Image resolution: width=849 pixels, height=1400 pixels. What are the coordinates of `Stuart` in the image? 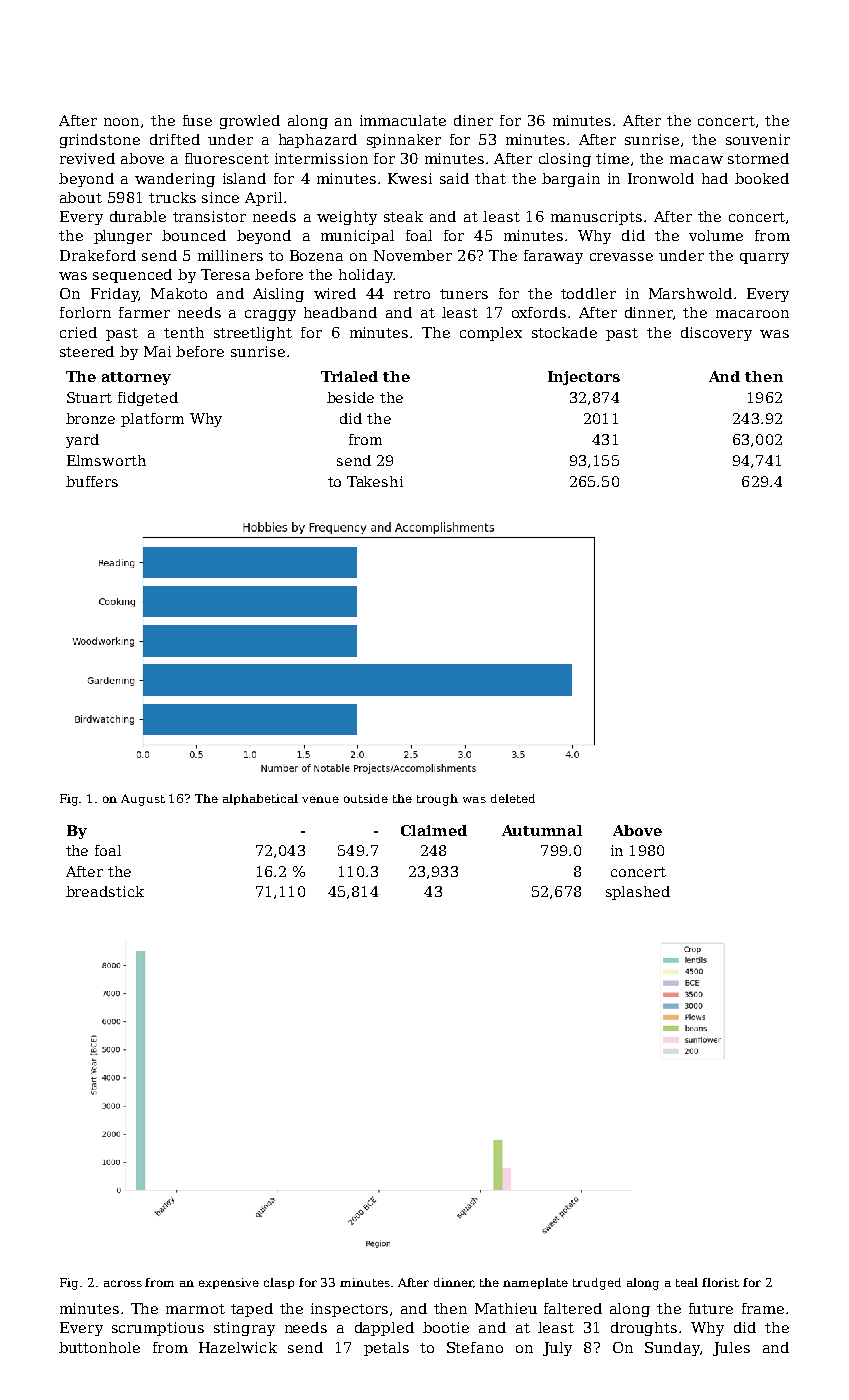 It's located at (89, 397).
